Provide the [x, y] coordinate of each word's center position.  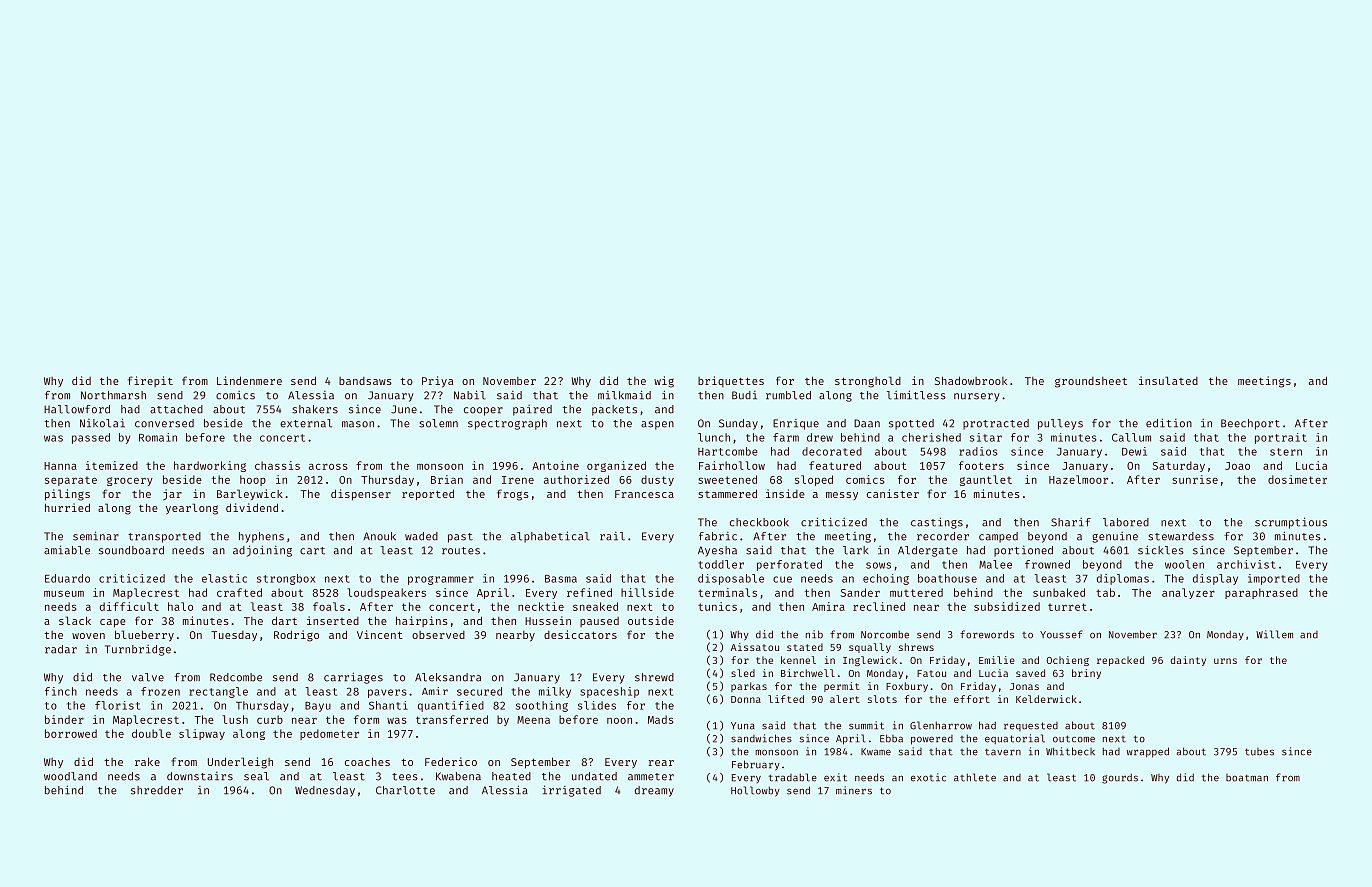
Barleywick [250, 494]
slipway [202, 734]
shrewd [654, 677]
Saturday [1179, 466]
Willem [1274, 634]
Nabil [470, 395]
